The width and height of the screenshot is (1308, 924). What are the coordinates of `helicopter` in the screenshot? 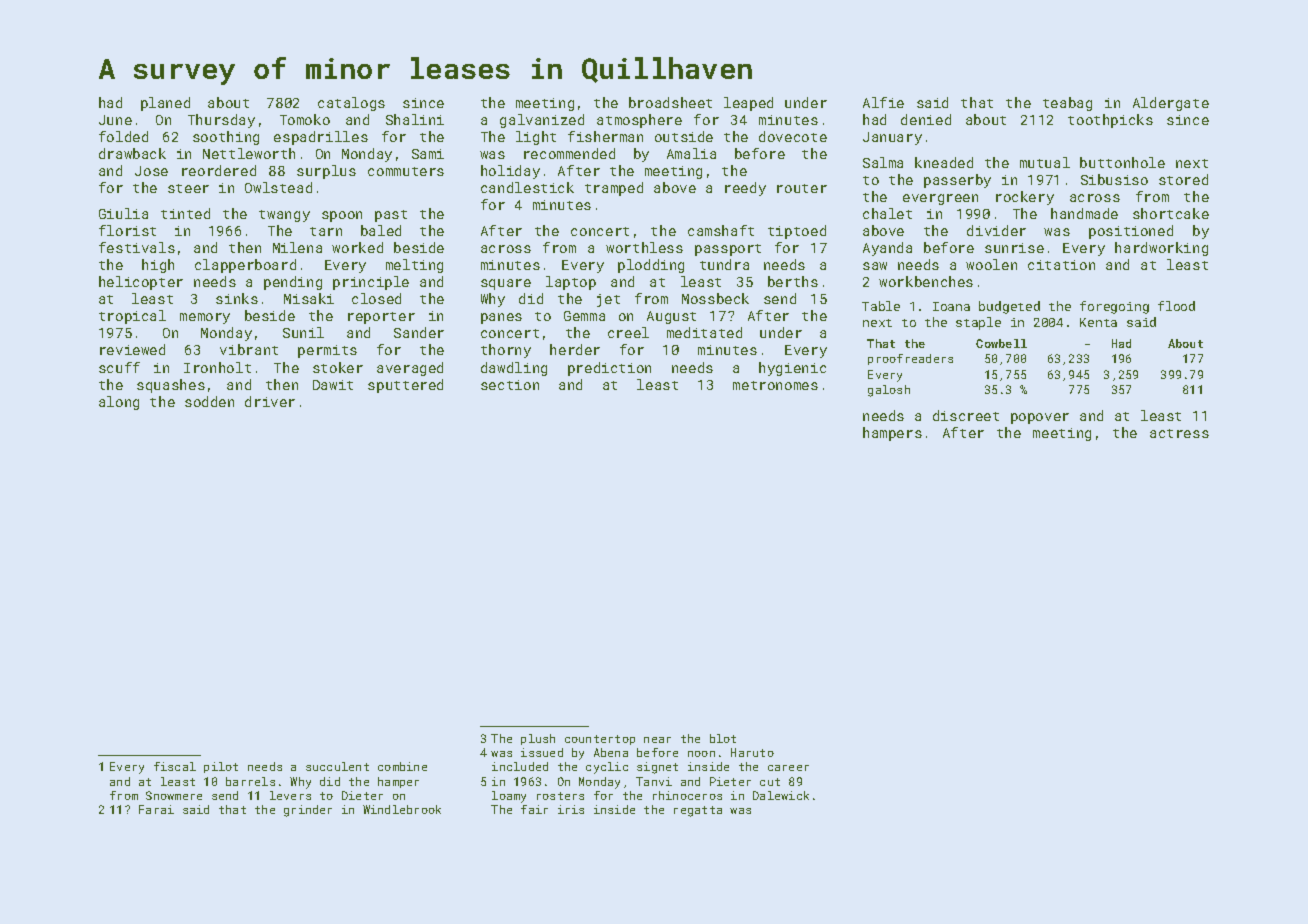 It's located at (141, 283).
